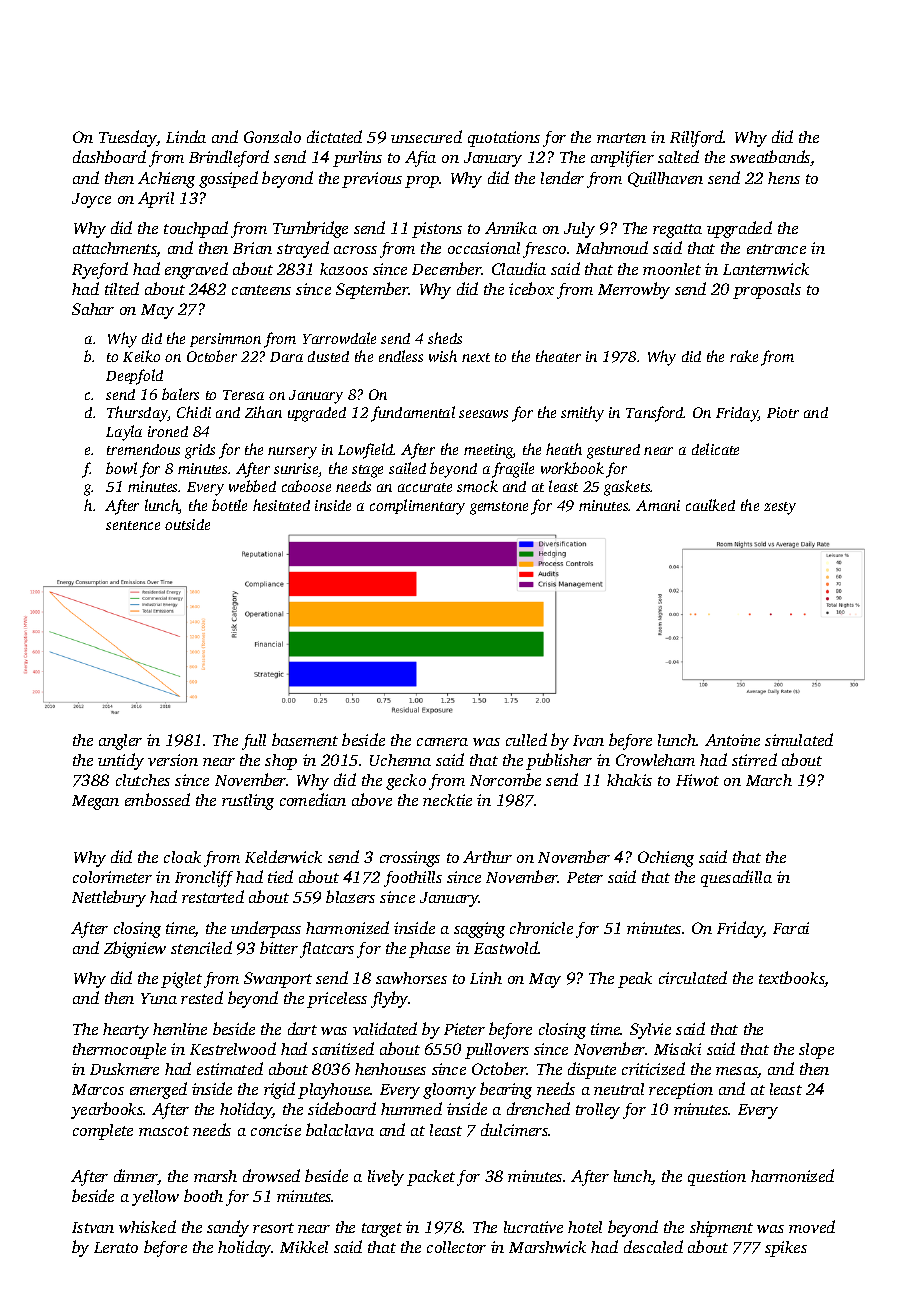  I want to click on full, so click(254, 742).
